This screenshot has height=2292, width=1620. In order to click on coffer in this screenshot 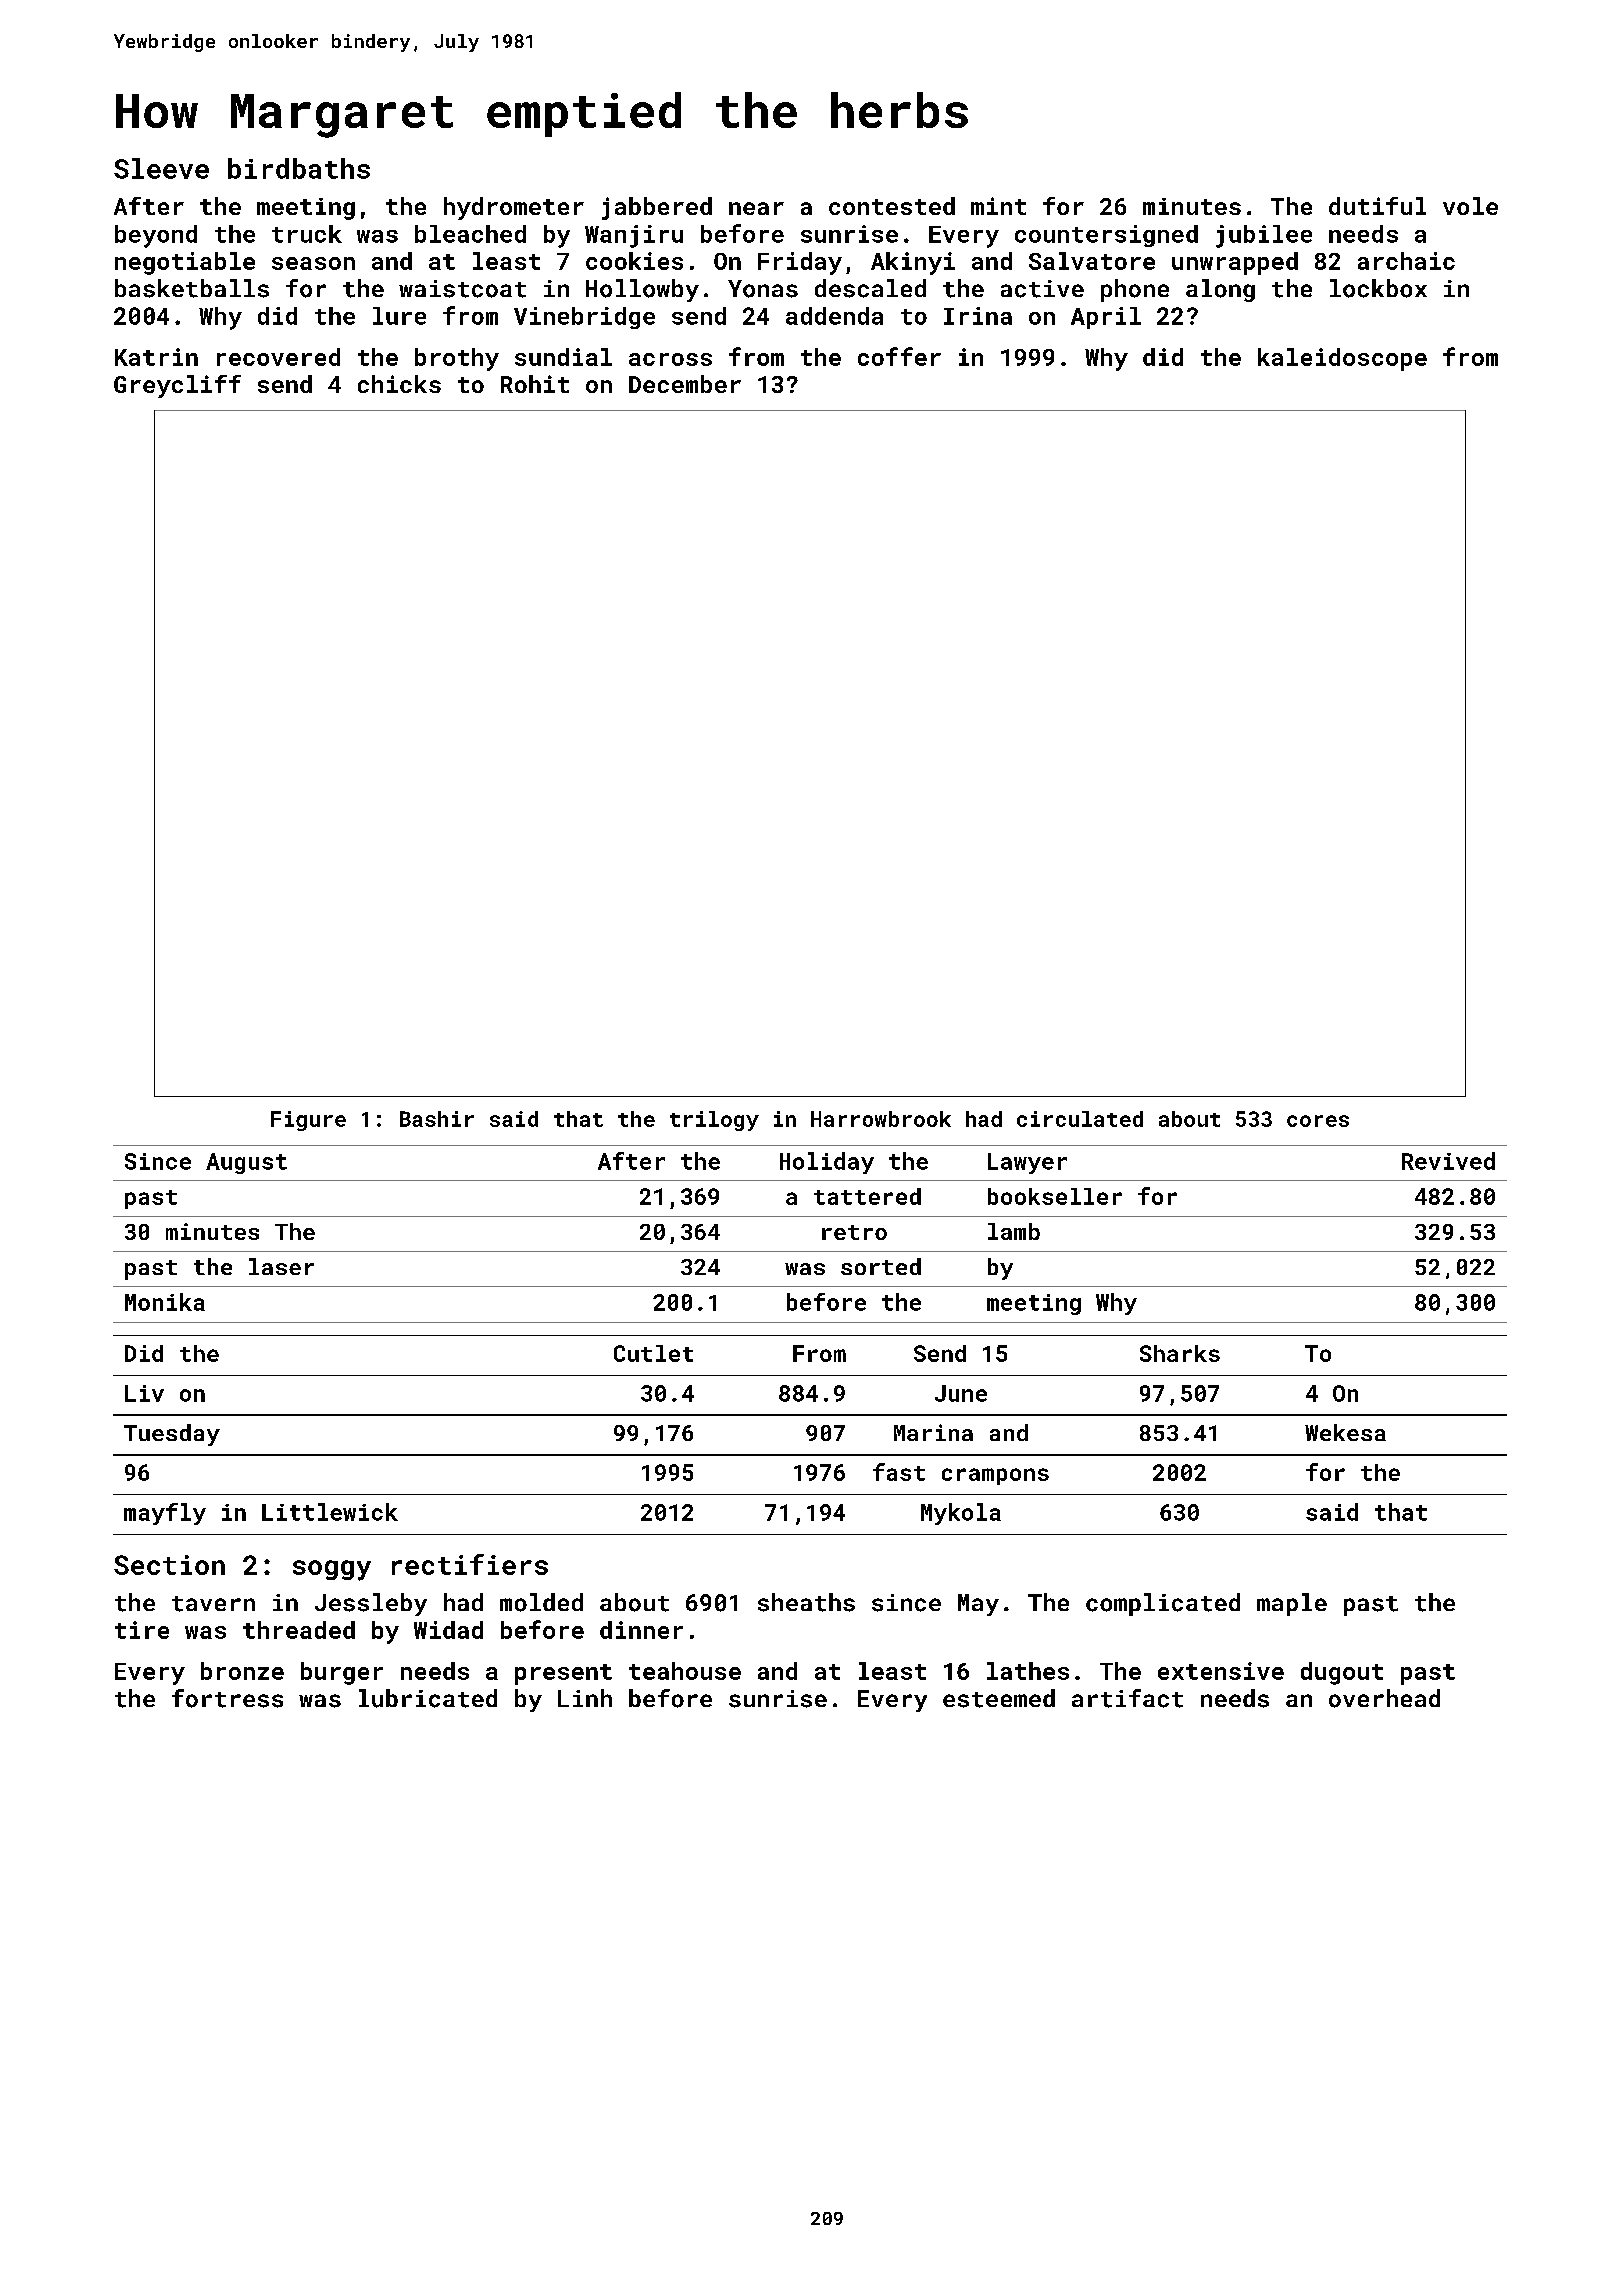, I will do `click(899, 356)`.
